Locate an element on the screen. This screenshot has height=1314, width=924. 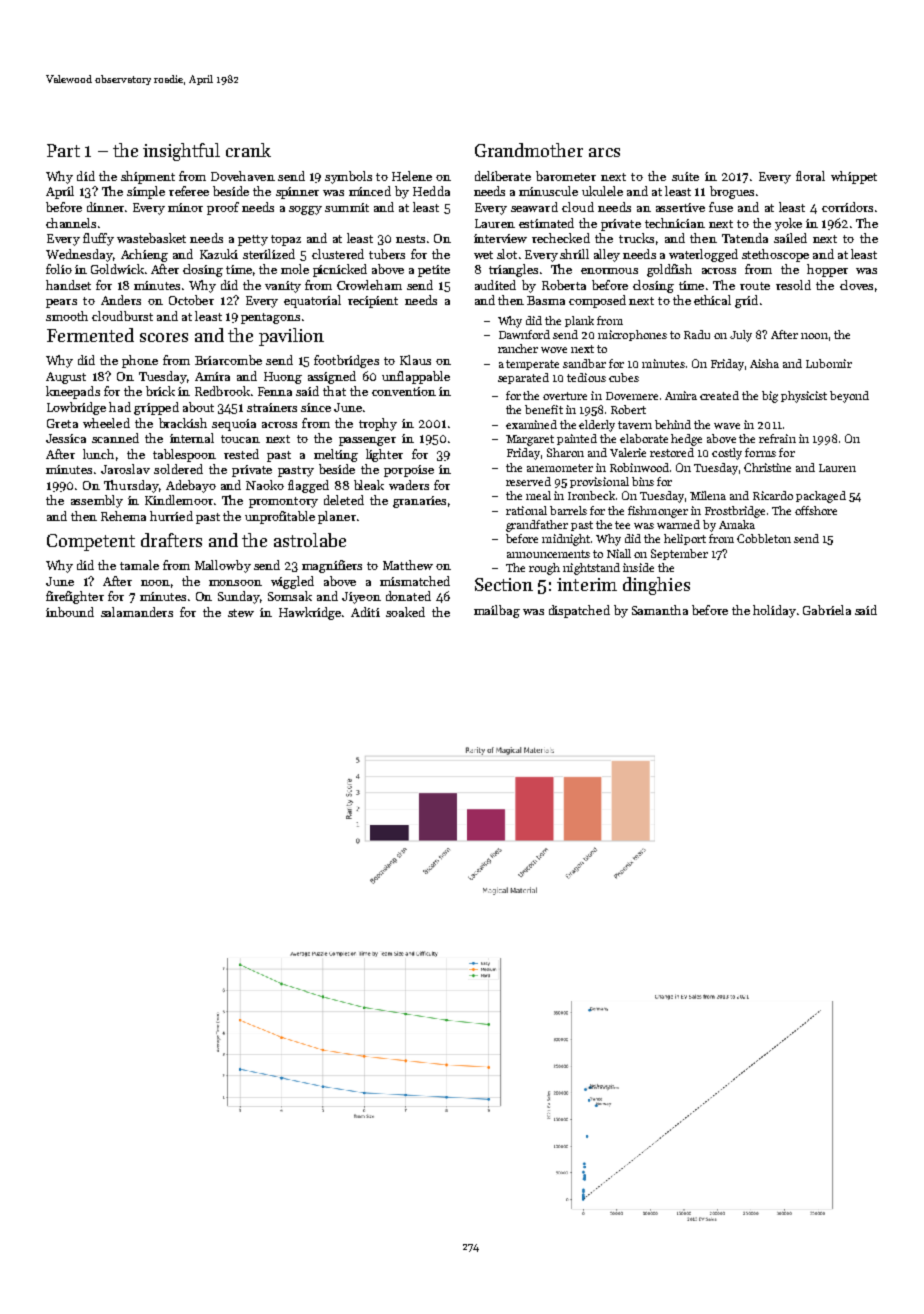
wet is located at coordinates (483, 255).
